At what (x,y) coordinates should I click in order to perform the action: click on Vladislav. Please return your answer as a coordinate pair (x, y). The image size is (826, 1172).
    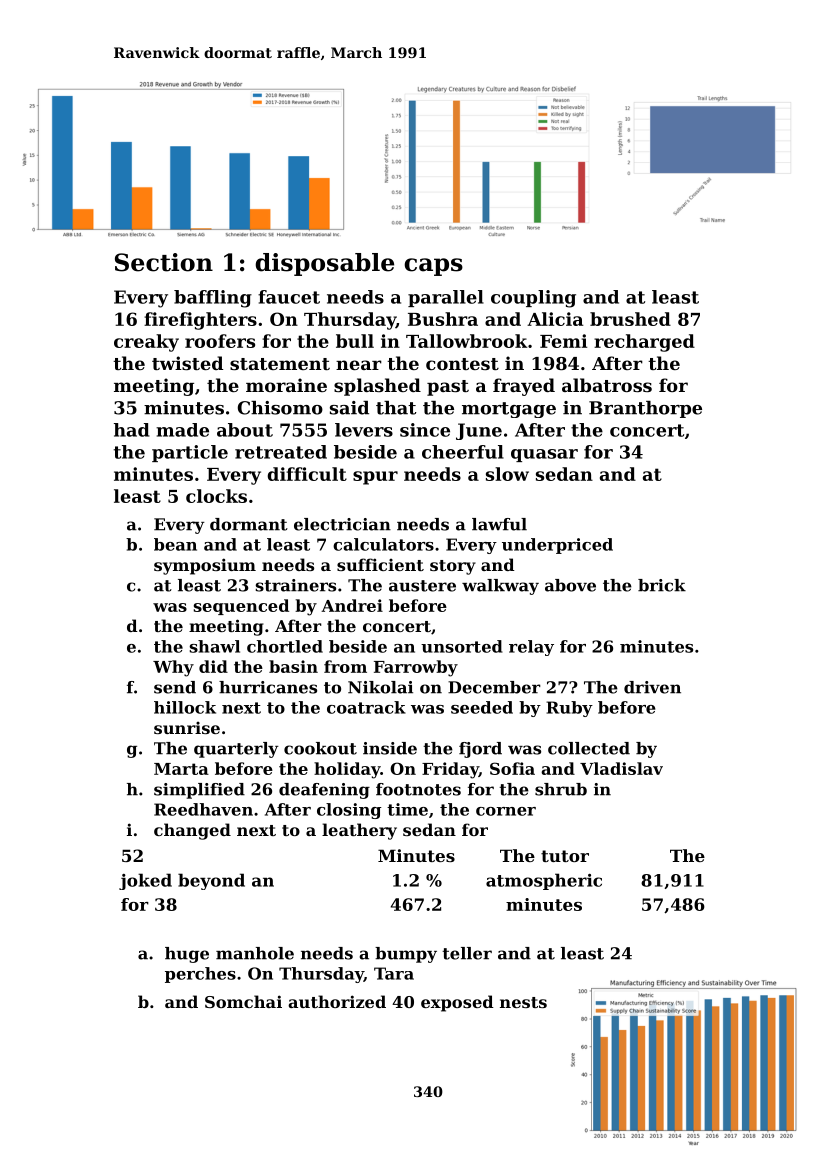
    Looking at the image, I should click on (621, 768).
